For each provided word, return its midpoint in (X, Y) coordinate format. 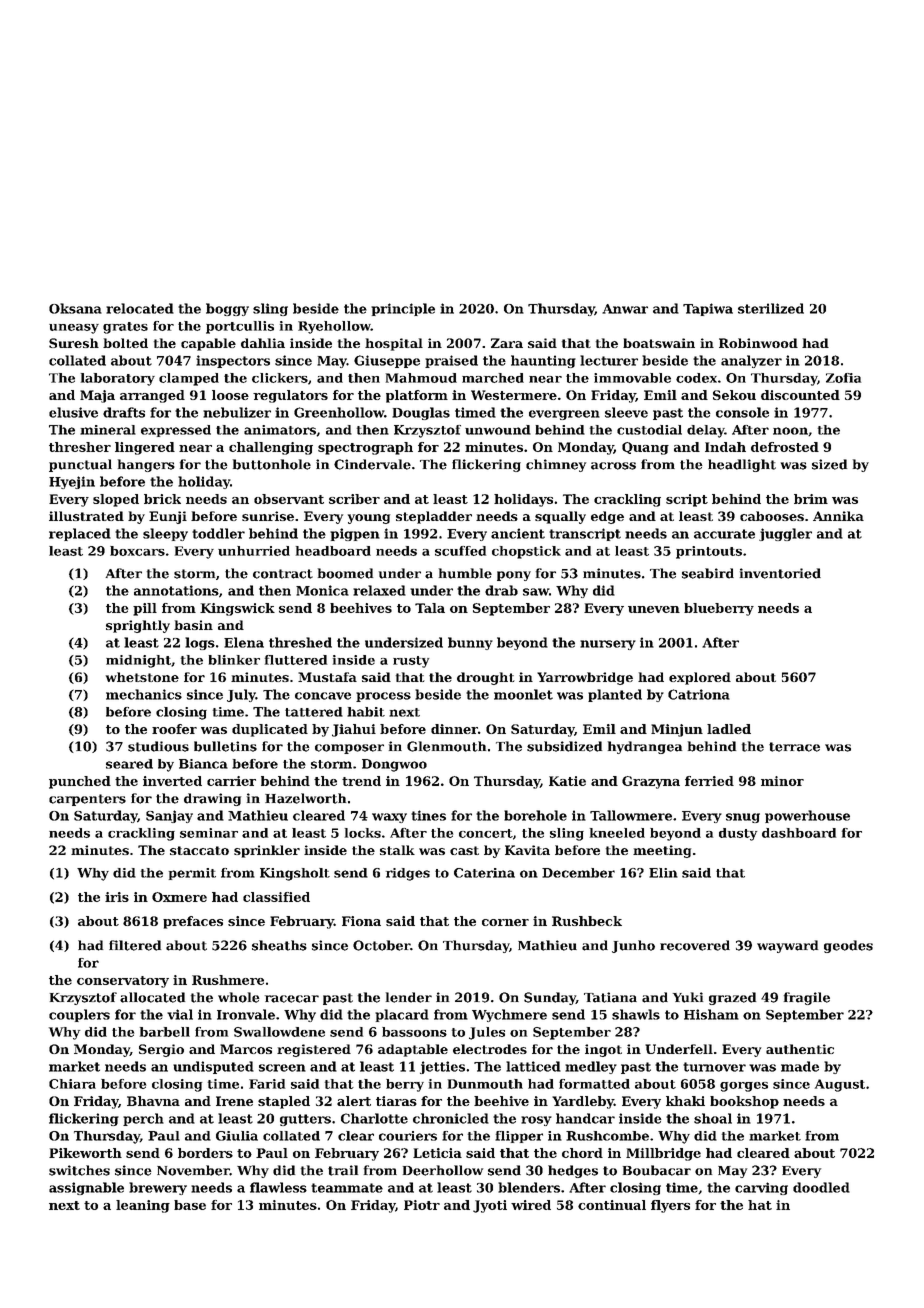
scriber (354, 499)
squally (560, 517)
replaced (80, 534)
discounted (800, 395)
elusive (73, 412)
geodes (848, 946)
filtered (135, 945)
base (190, 1205)
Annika (838, 516)
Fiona (361, 921)
